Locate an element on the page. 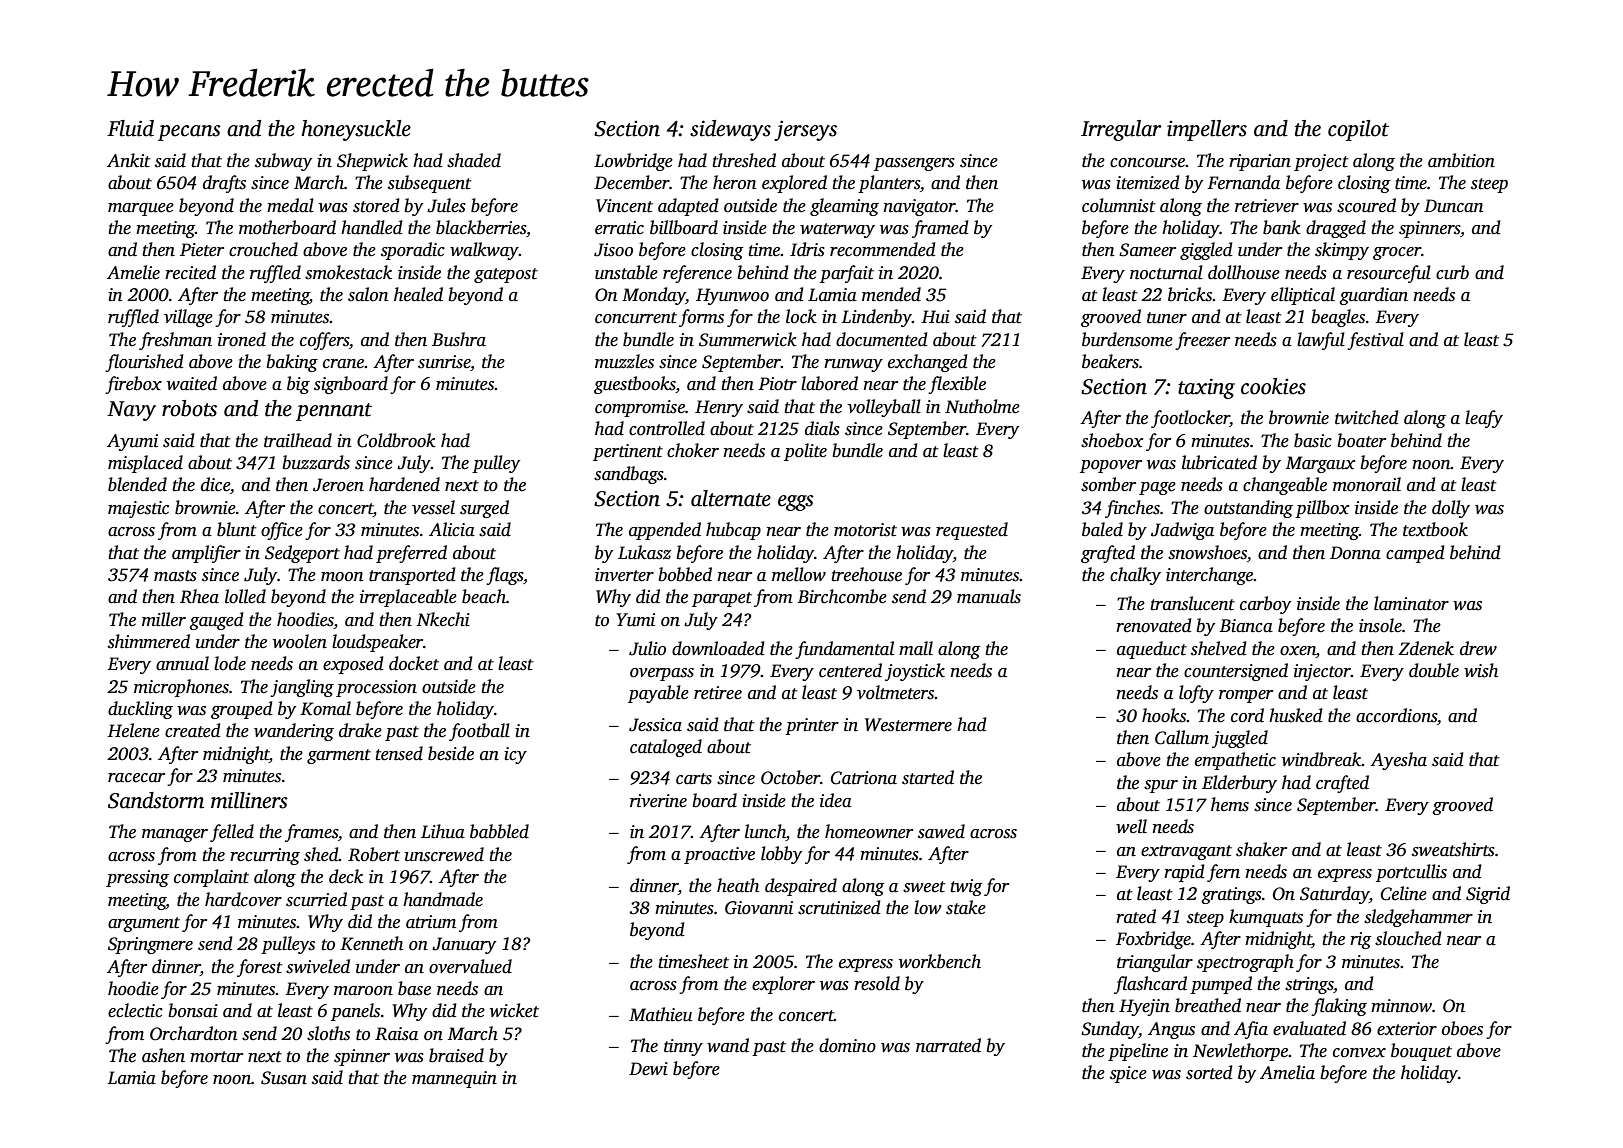  Westermere is located at coordinates (908, 725).
